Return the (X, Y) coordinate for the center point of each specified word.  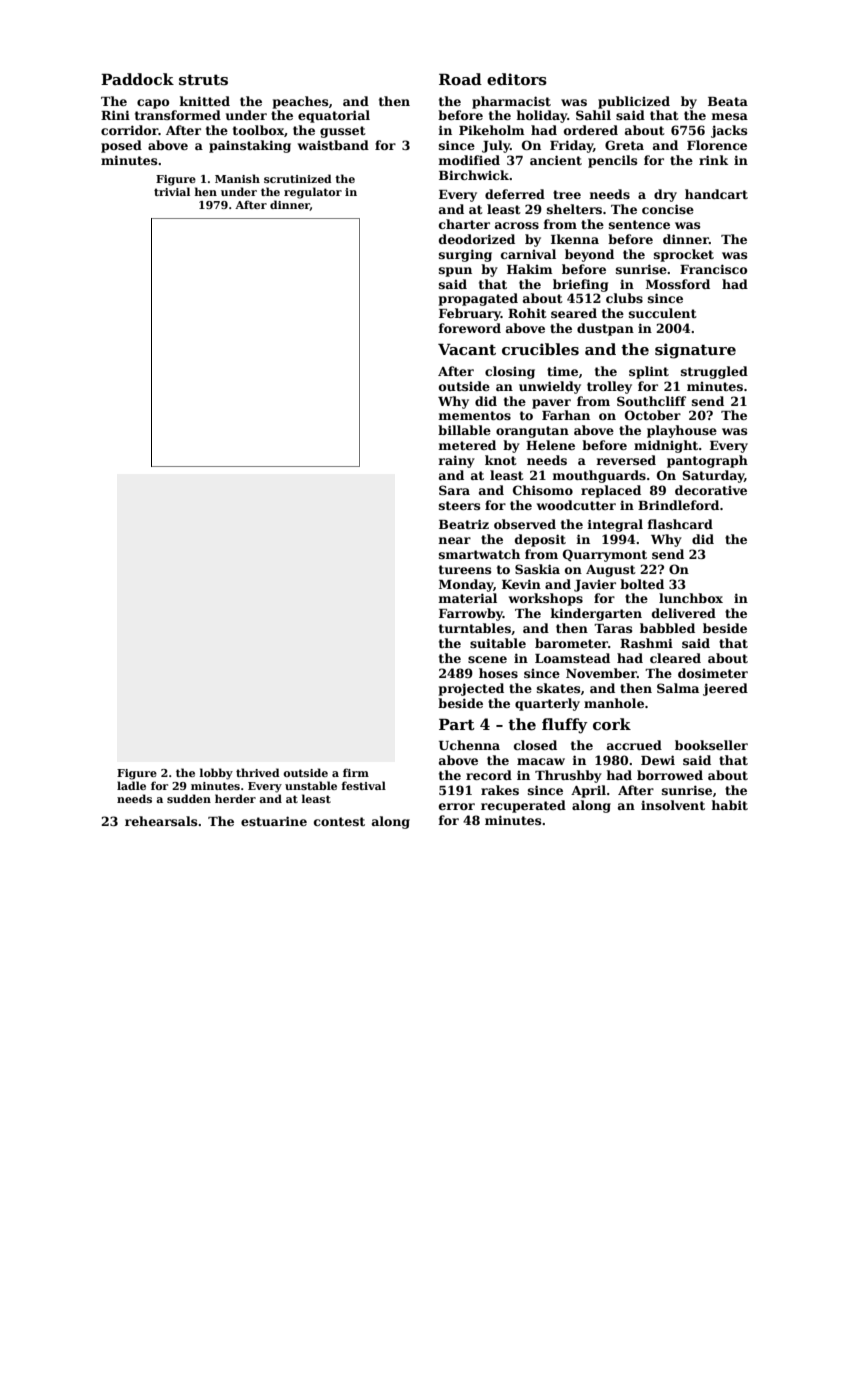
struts (203, 79)
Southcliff (651, 401)
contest (339, 821)
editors (517, 79)
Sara (454, 490)
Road (460, 79)
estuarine (274, 821)
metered (467, 445)
